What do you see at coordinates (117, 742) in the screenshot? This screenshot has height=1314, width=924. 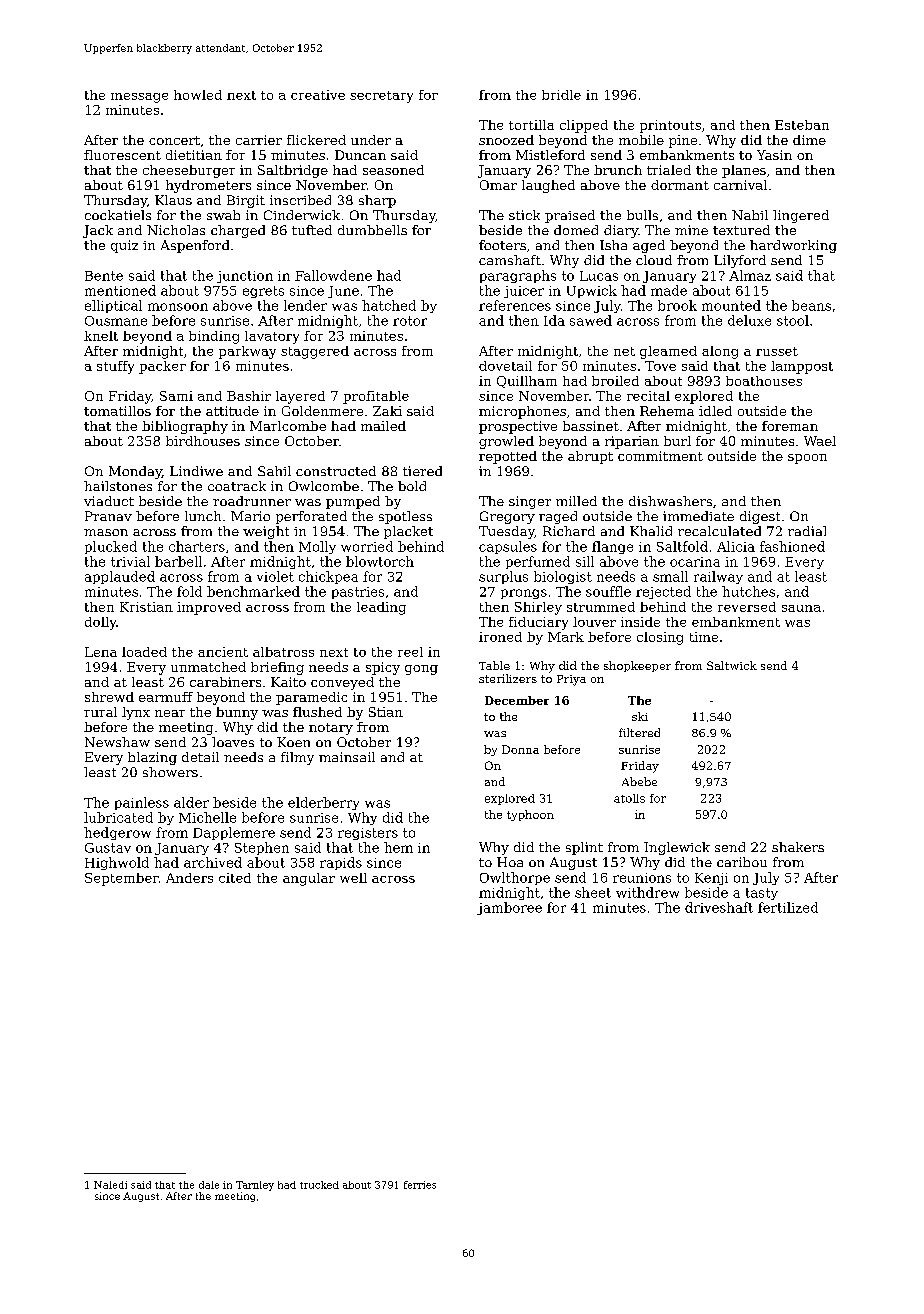 I see `Newshaw` at bounding box center [117, 742].
